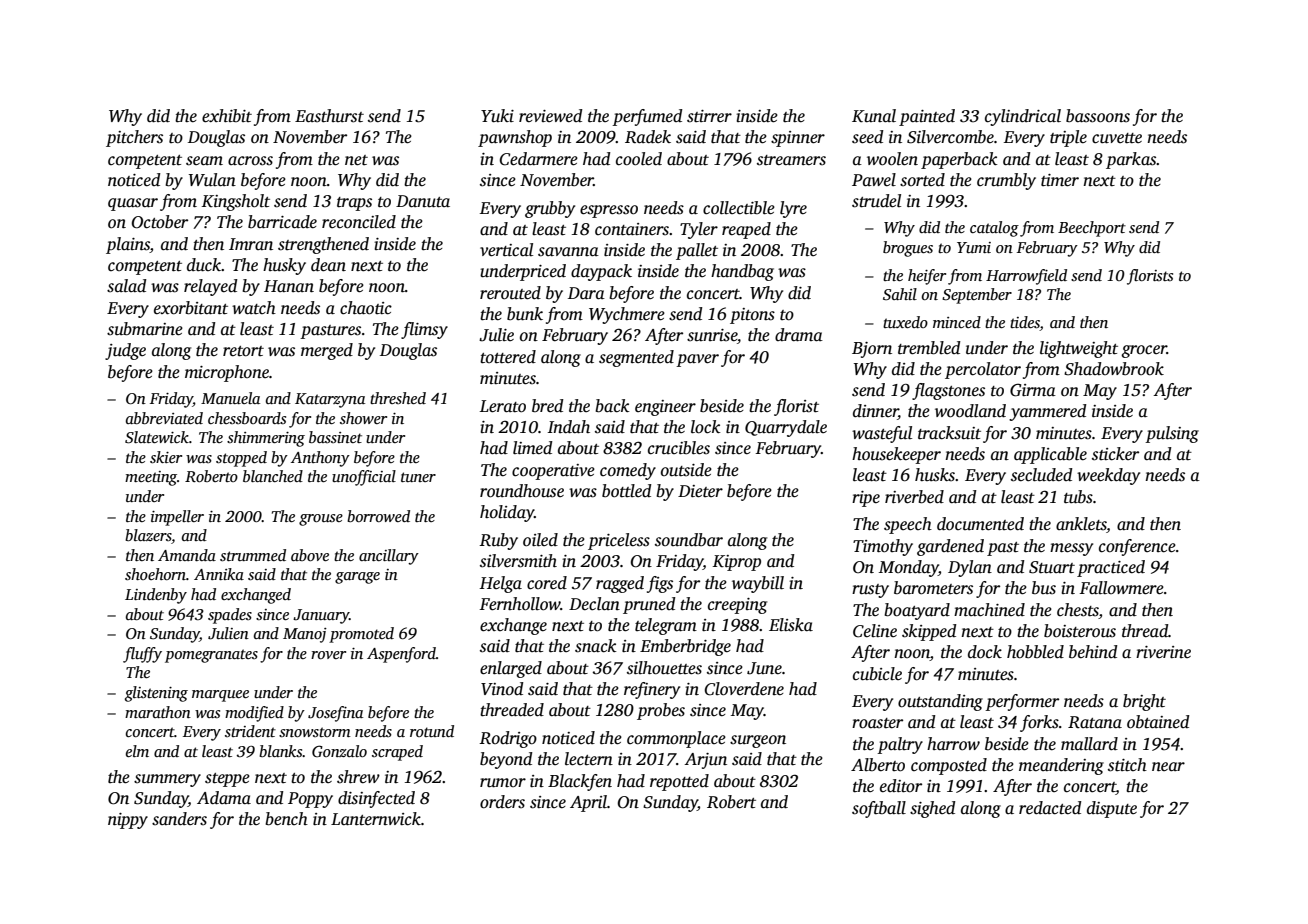 This page has width=1308, height=924. Describe the element at coordinates (1039, 723) in the page. I see `forks` at that location.
